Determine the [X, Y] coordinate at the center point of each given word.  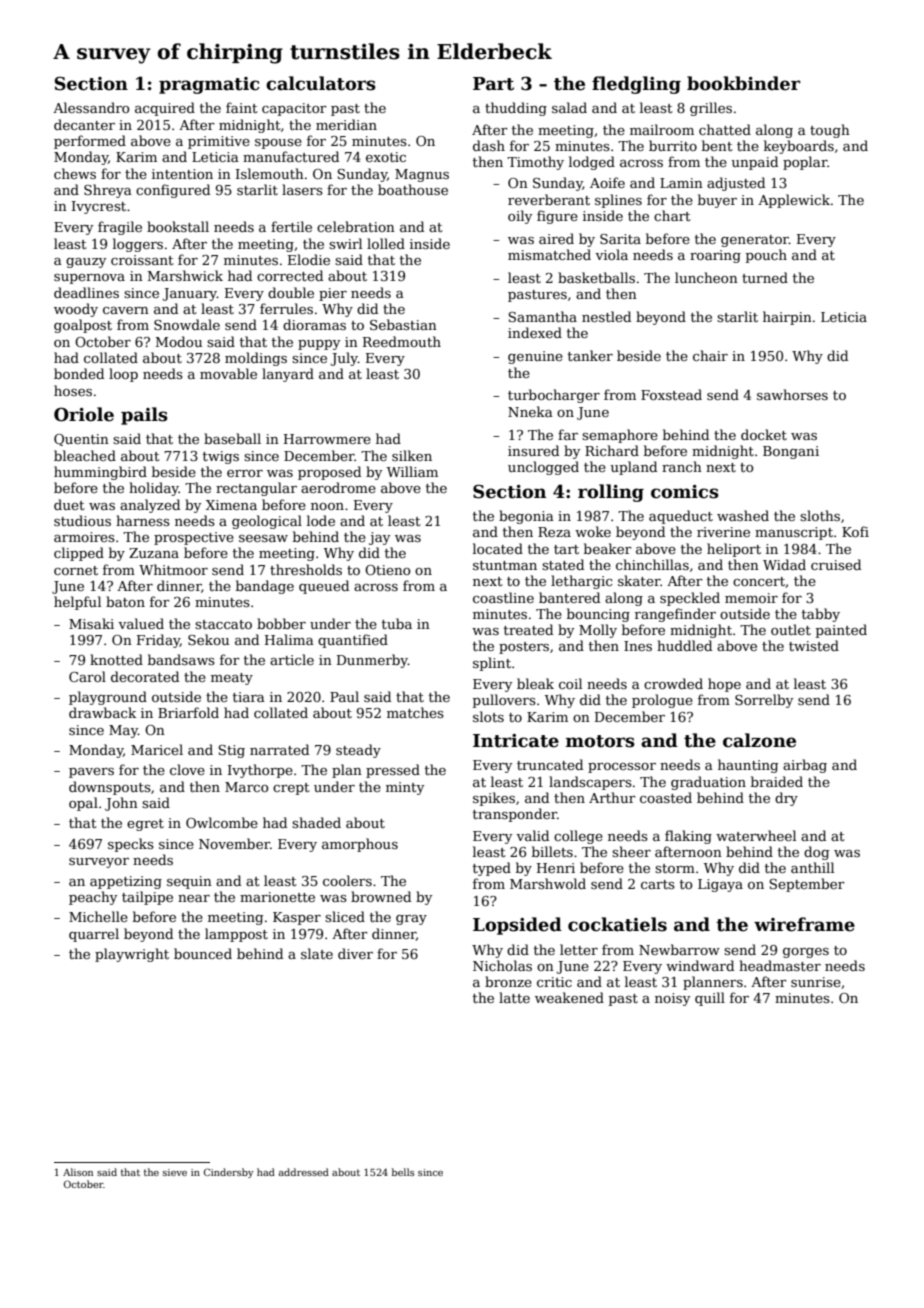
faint [242, 107]
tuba [397, 623]
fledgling [636, 85]
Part [493, 84]
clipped [79, 554]
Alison [78, 1172]
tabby [821, 615]
